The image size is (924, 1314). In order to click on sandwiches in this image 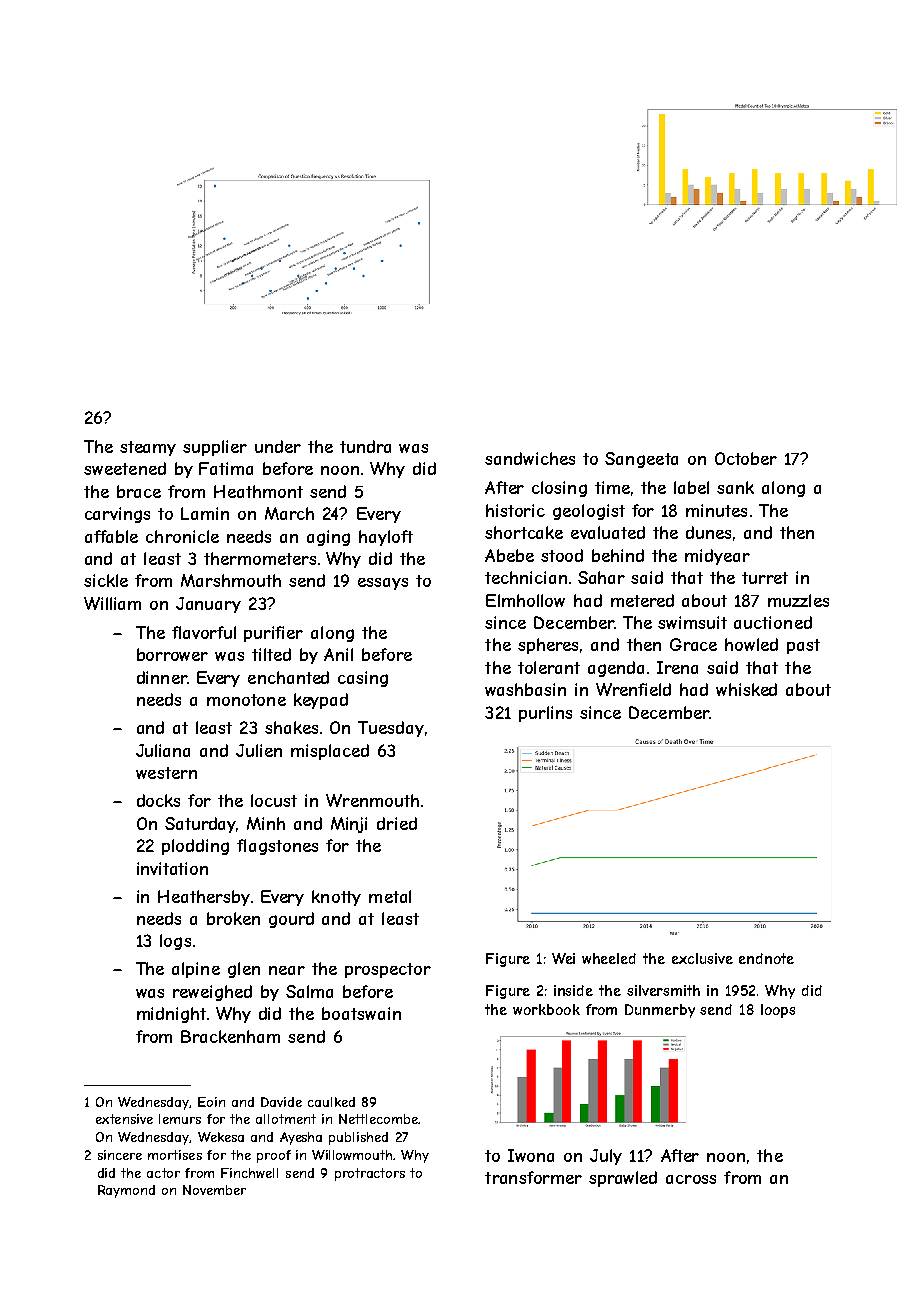, I will do `click(530, 458)`.
